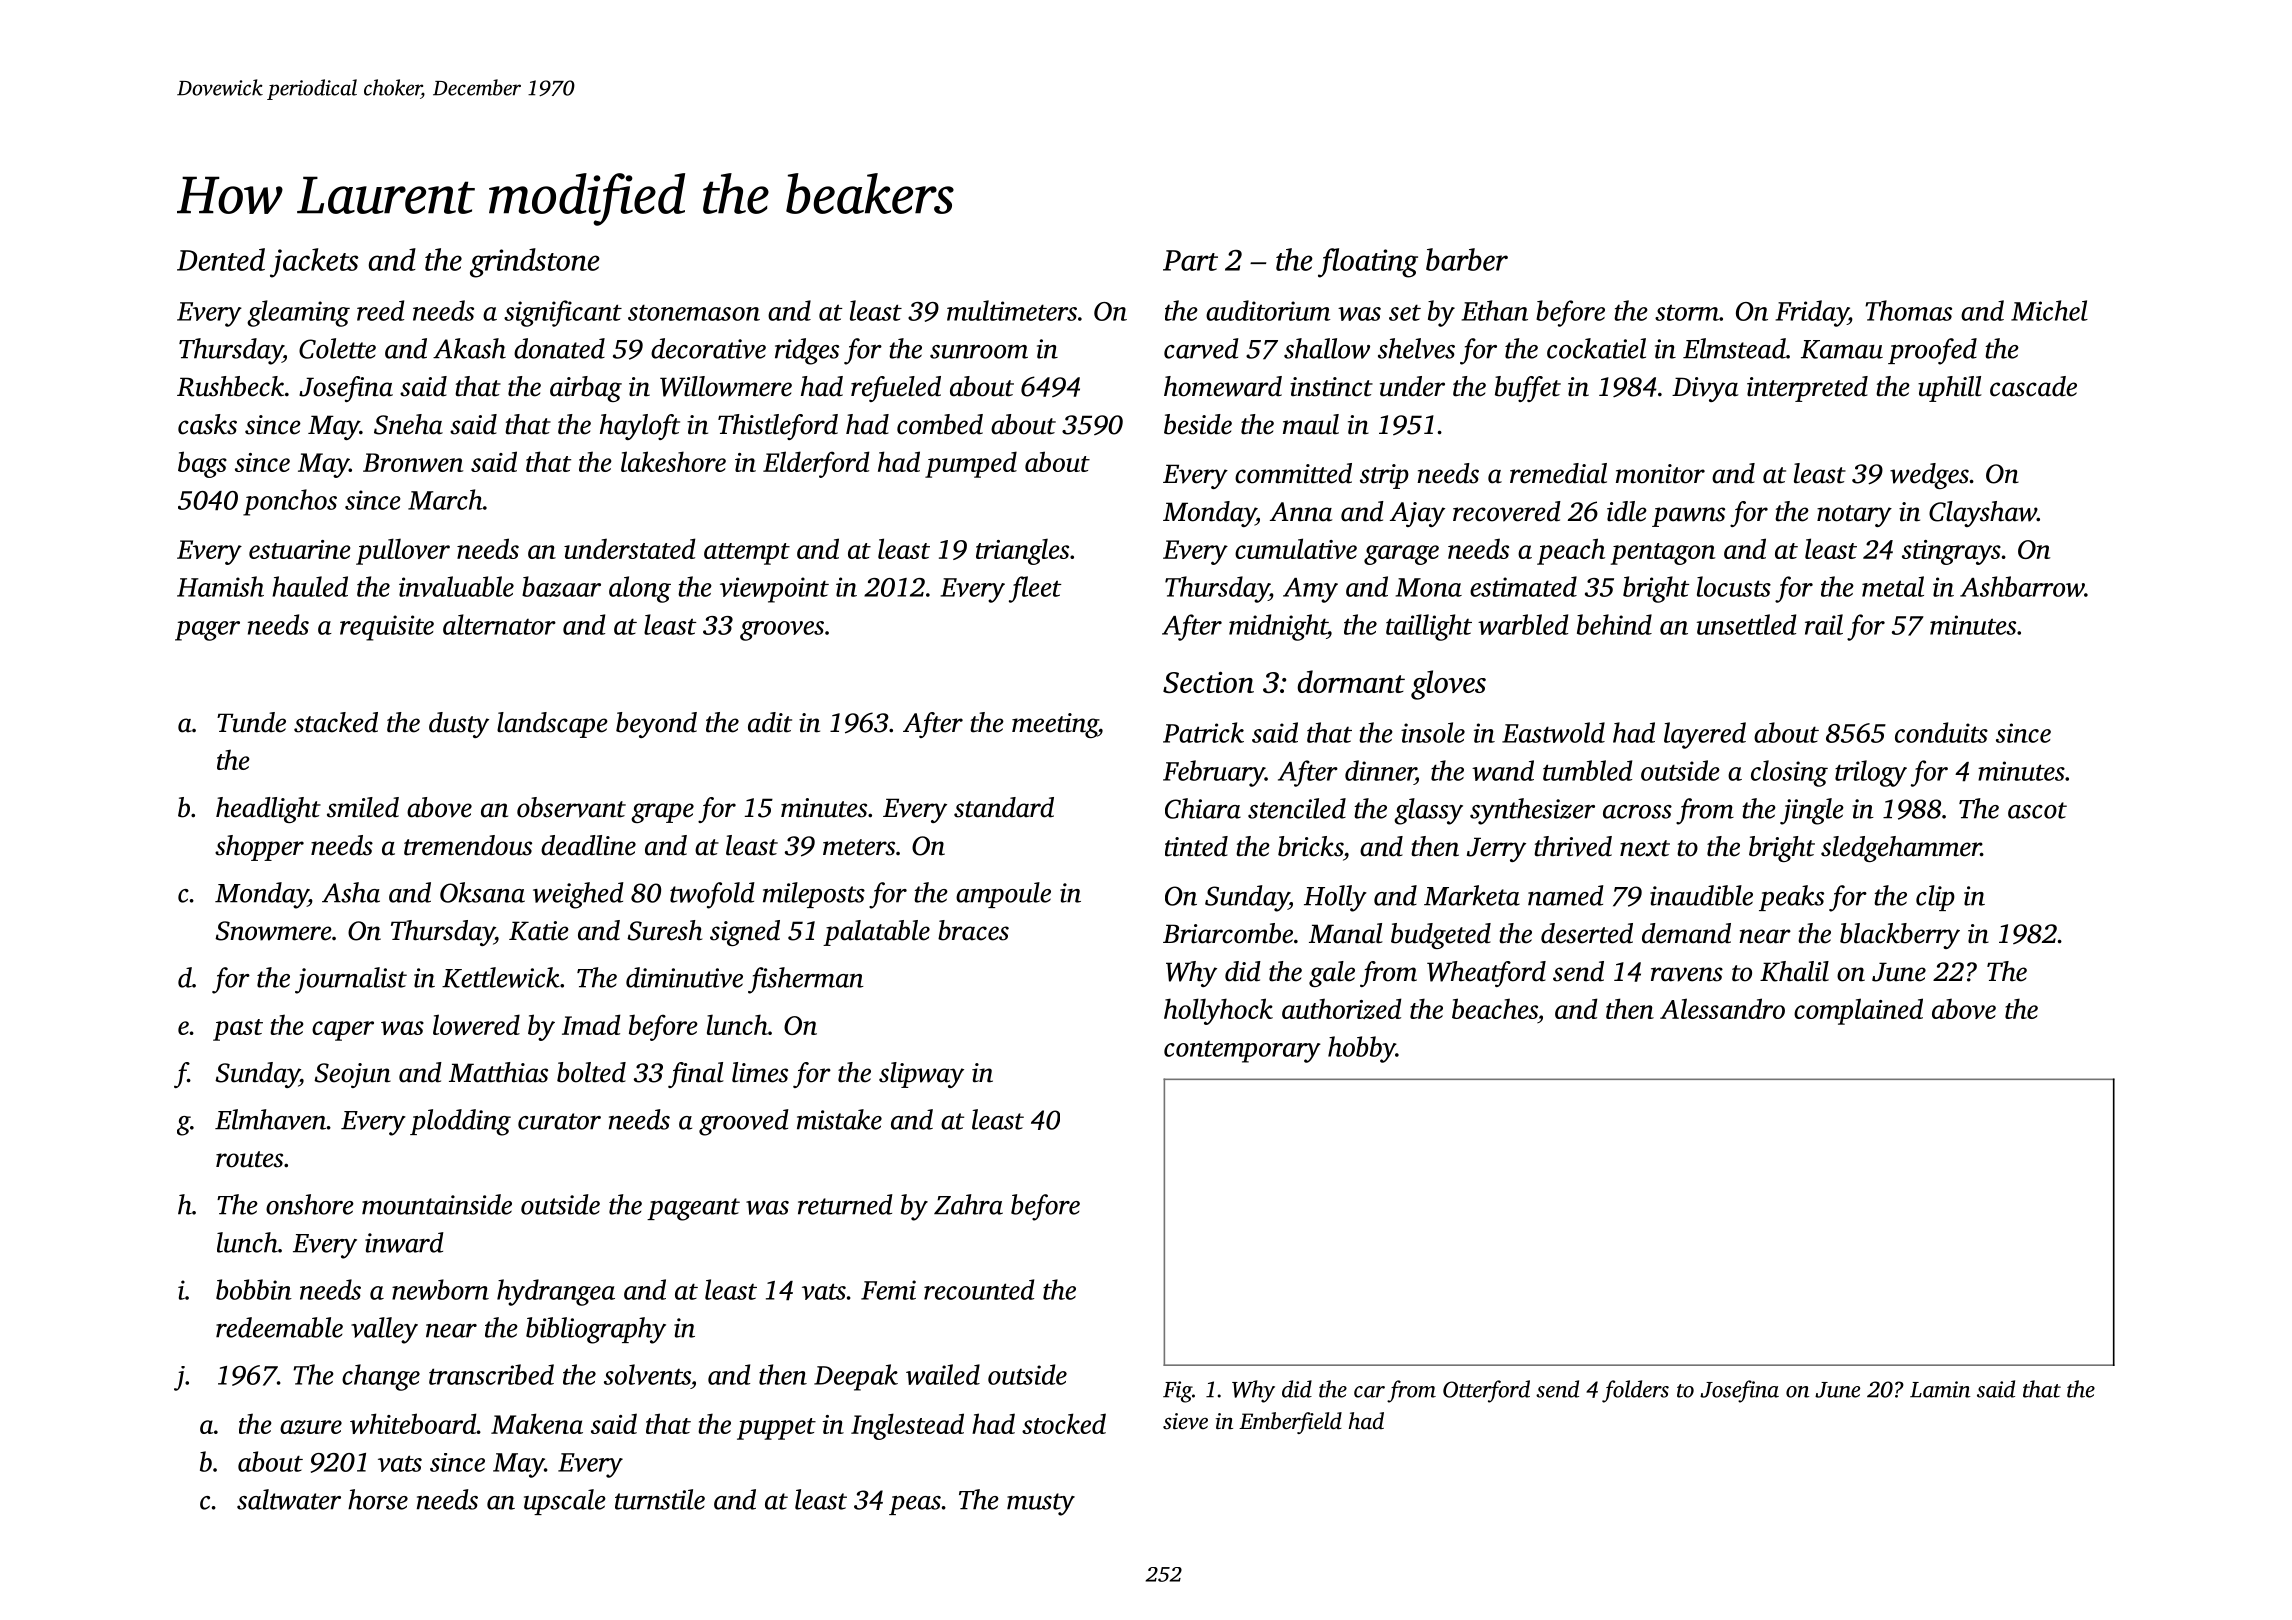 The height and width of the document is (1620, 2292). What do you see at coordinates (378, 1499) in the document?
I see `horse` at bounding box center [378, 1499].
